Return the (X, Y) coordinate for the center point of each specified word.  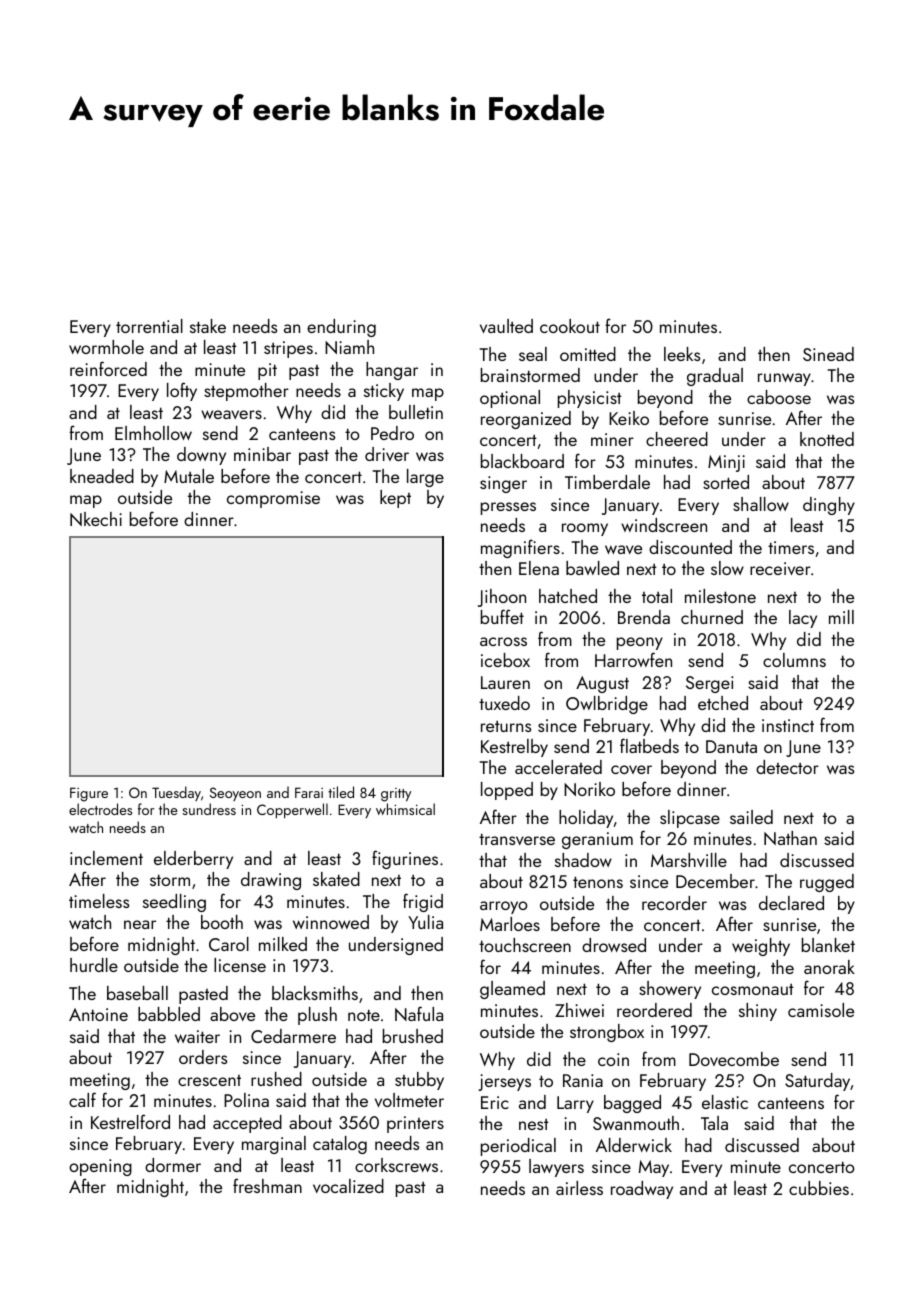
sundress (209, 809)
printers (415, 1124)
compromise (273, 499)
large (425, 478)
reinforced (108, 368)
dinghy (829, 506)
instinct (788, 725)
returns (506, 726)
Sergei (709, 684)
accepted (247, 1124)
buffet (502, 616)
